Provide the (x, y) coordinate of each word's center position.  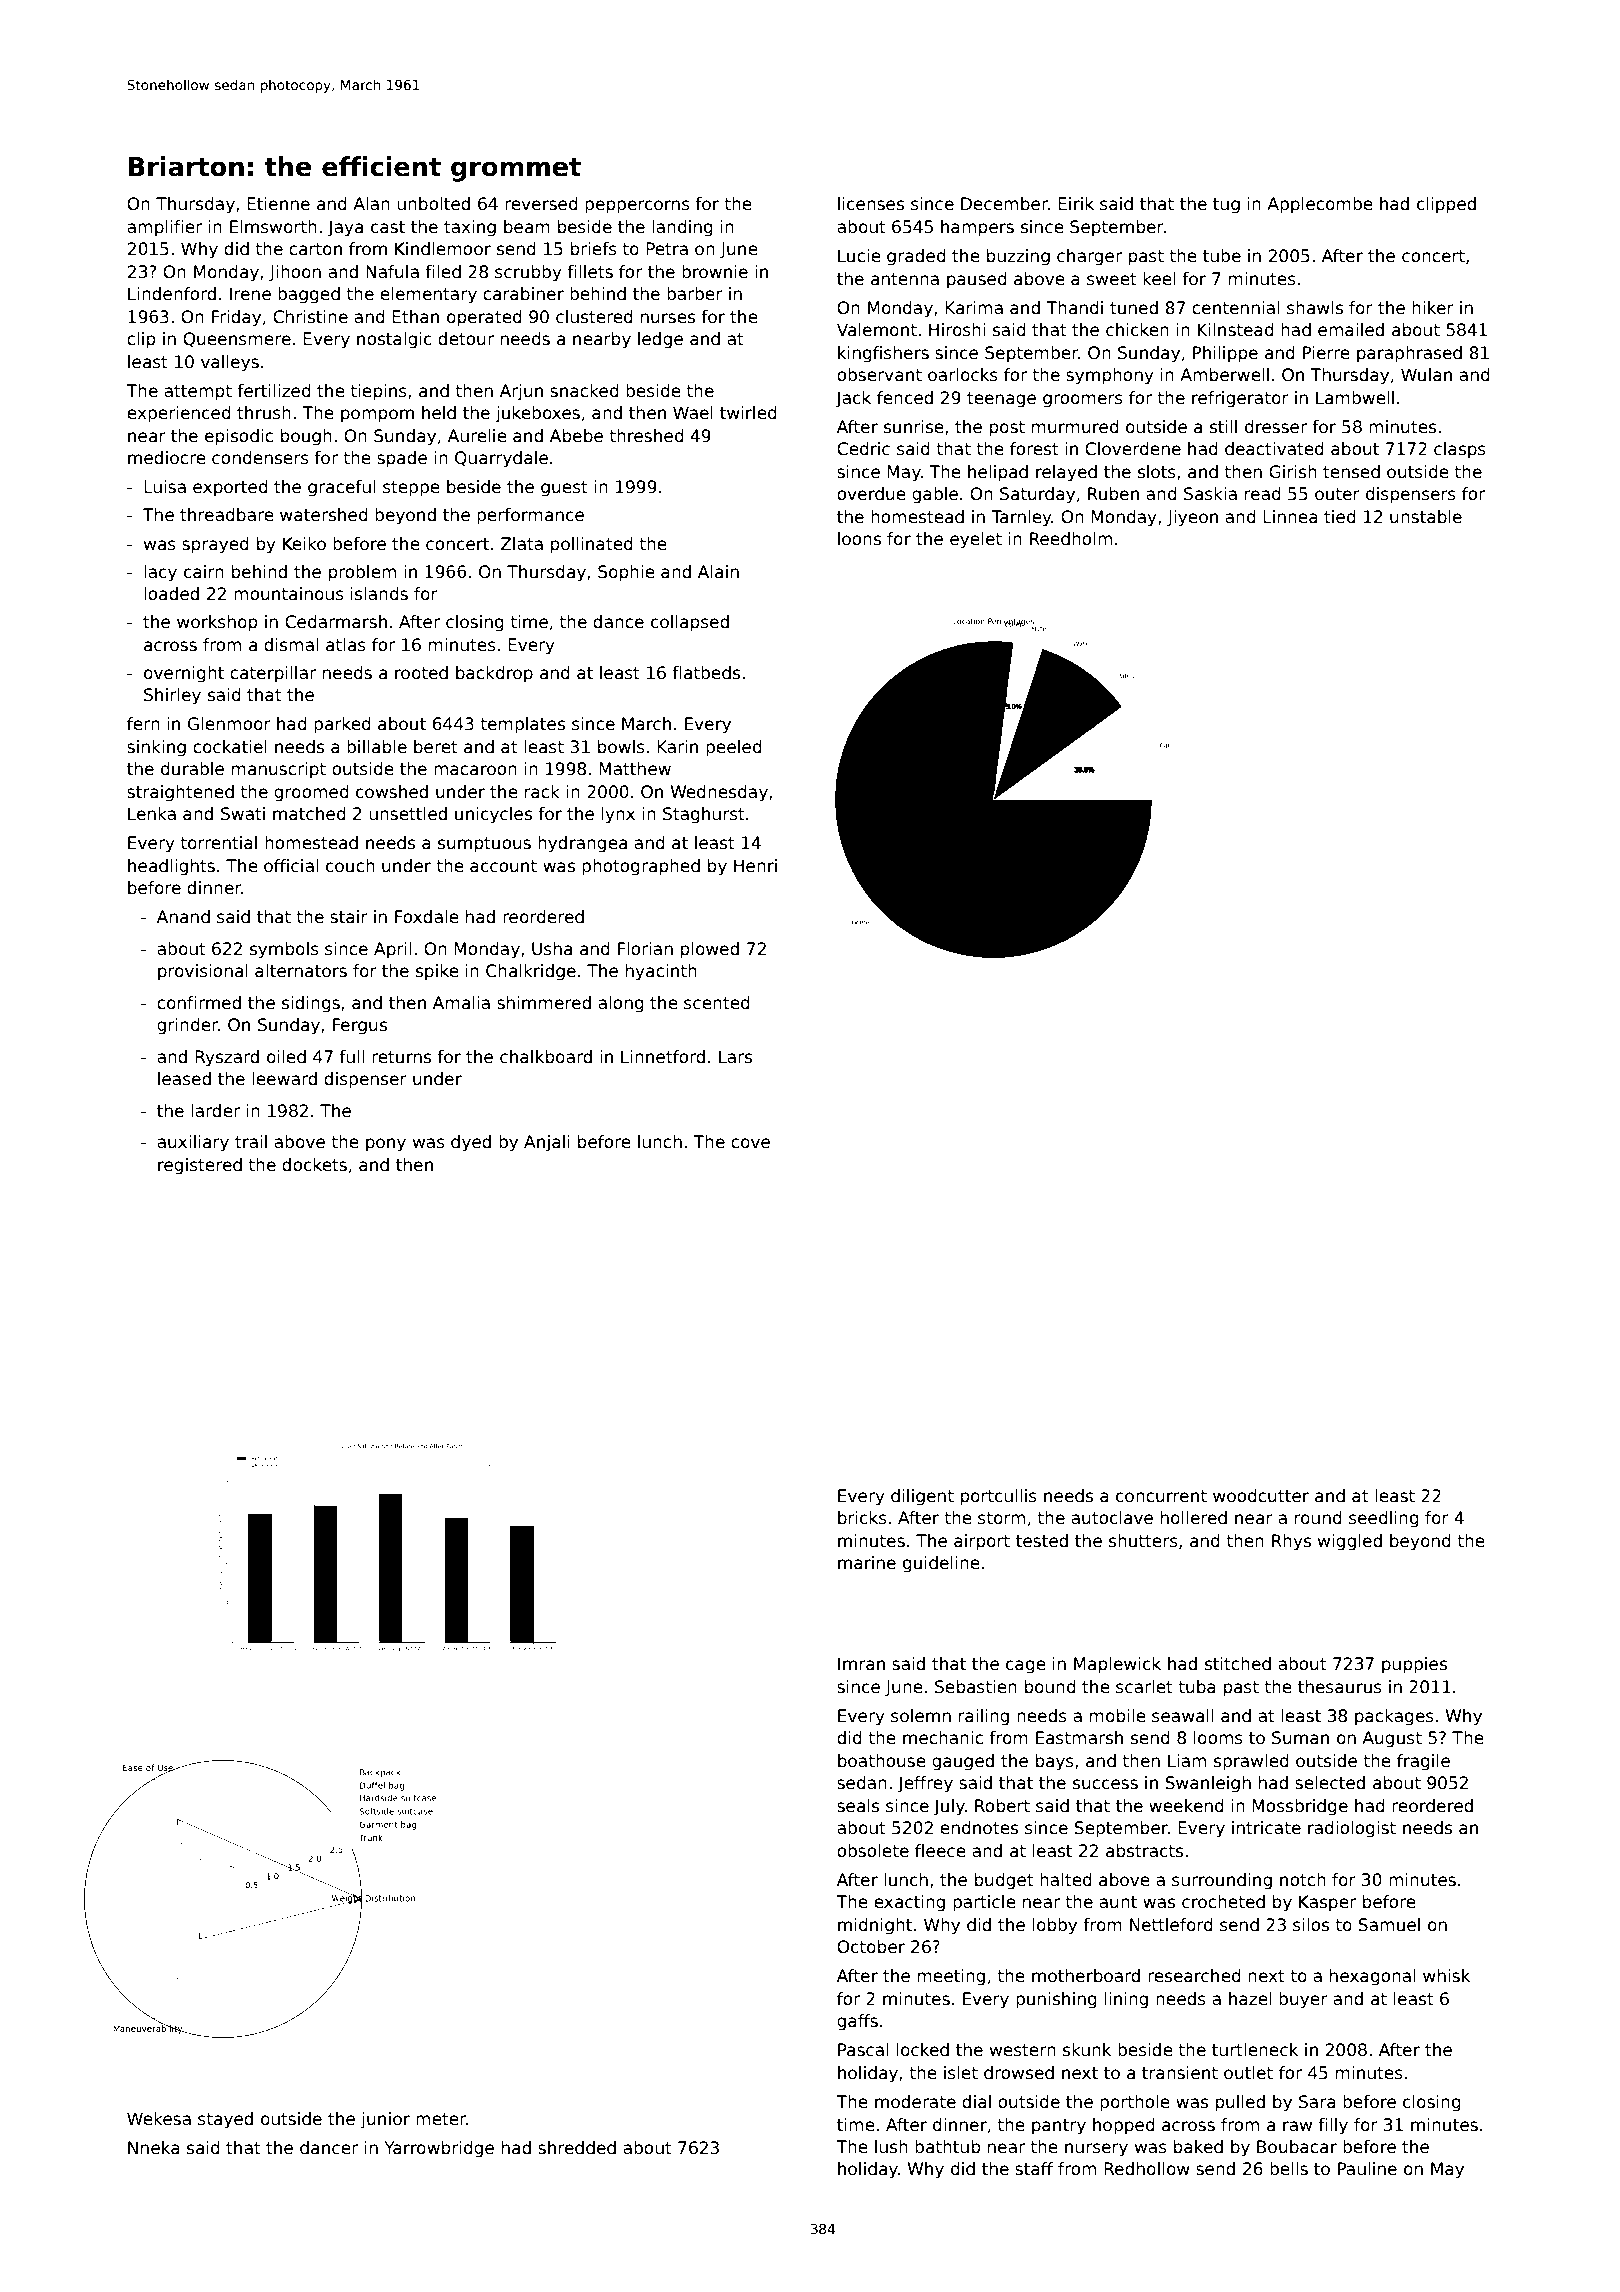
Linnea (1290, 517)
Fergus (360, 1026)
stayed (225, 2120)
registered (200, 1166)
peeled (734, 748)
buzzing (1018, 257)
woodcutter (1261, 1496)
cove (750, 1143)
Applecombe (1320, 205)
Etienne (278, 204)
